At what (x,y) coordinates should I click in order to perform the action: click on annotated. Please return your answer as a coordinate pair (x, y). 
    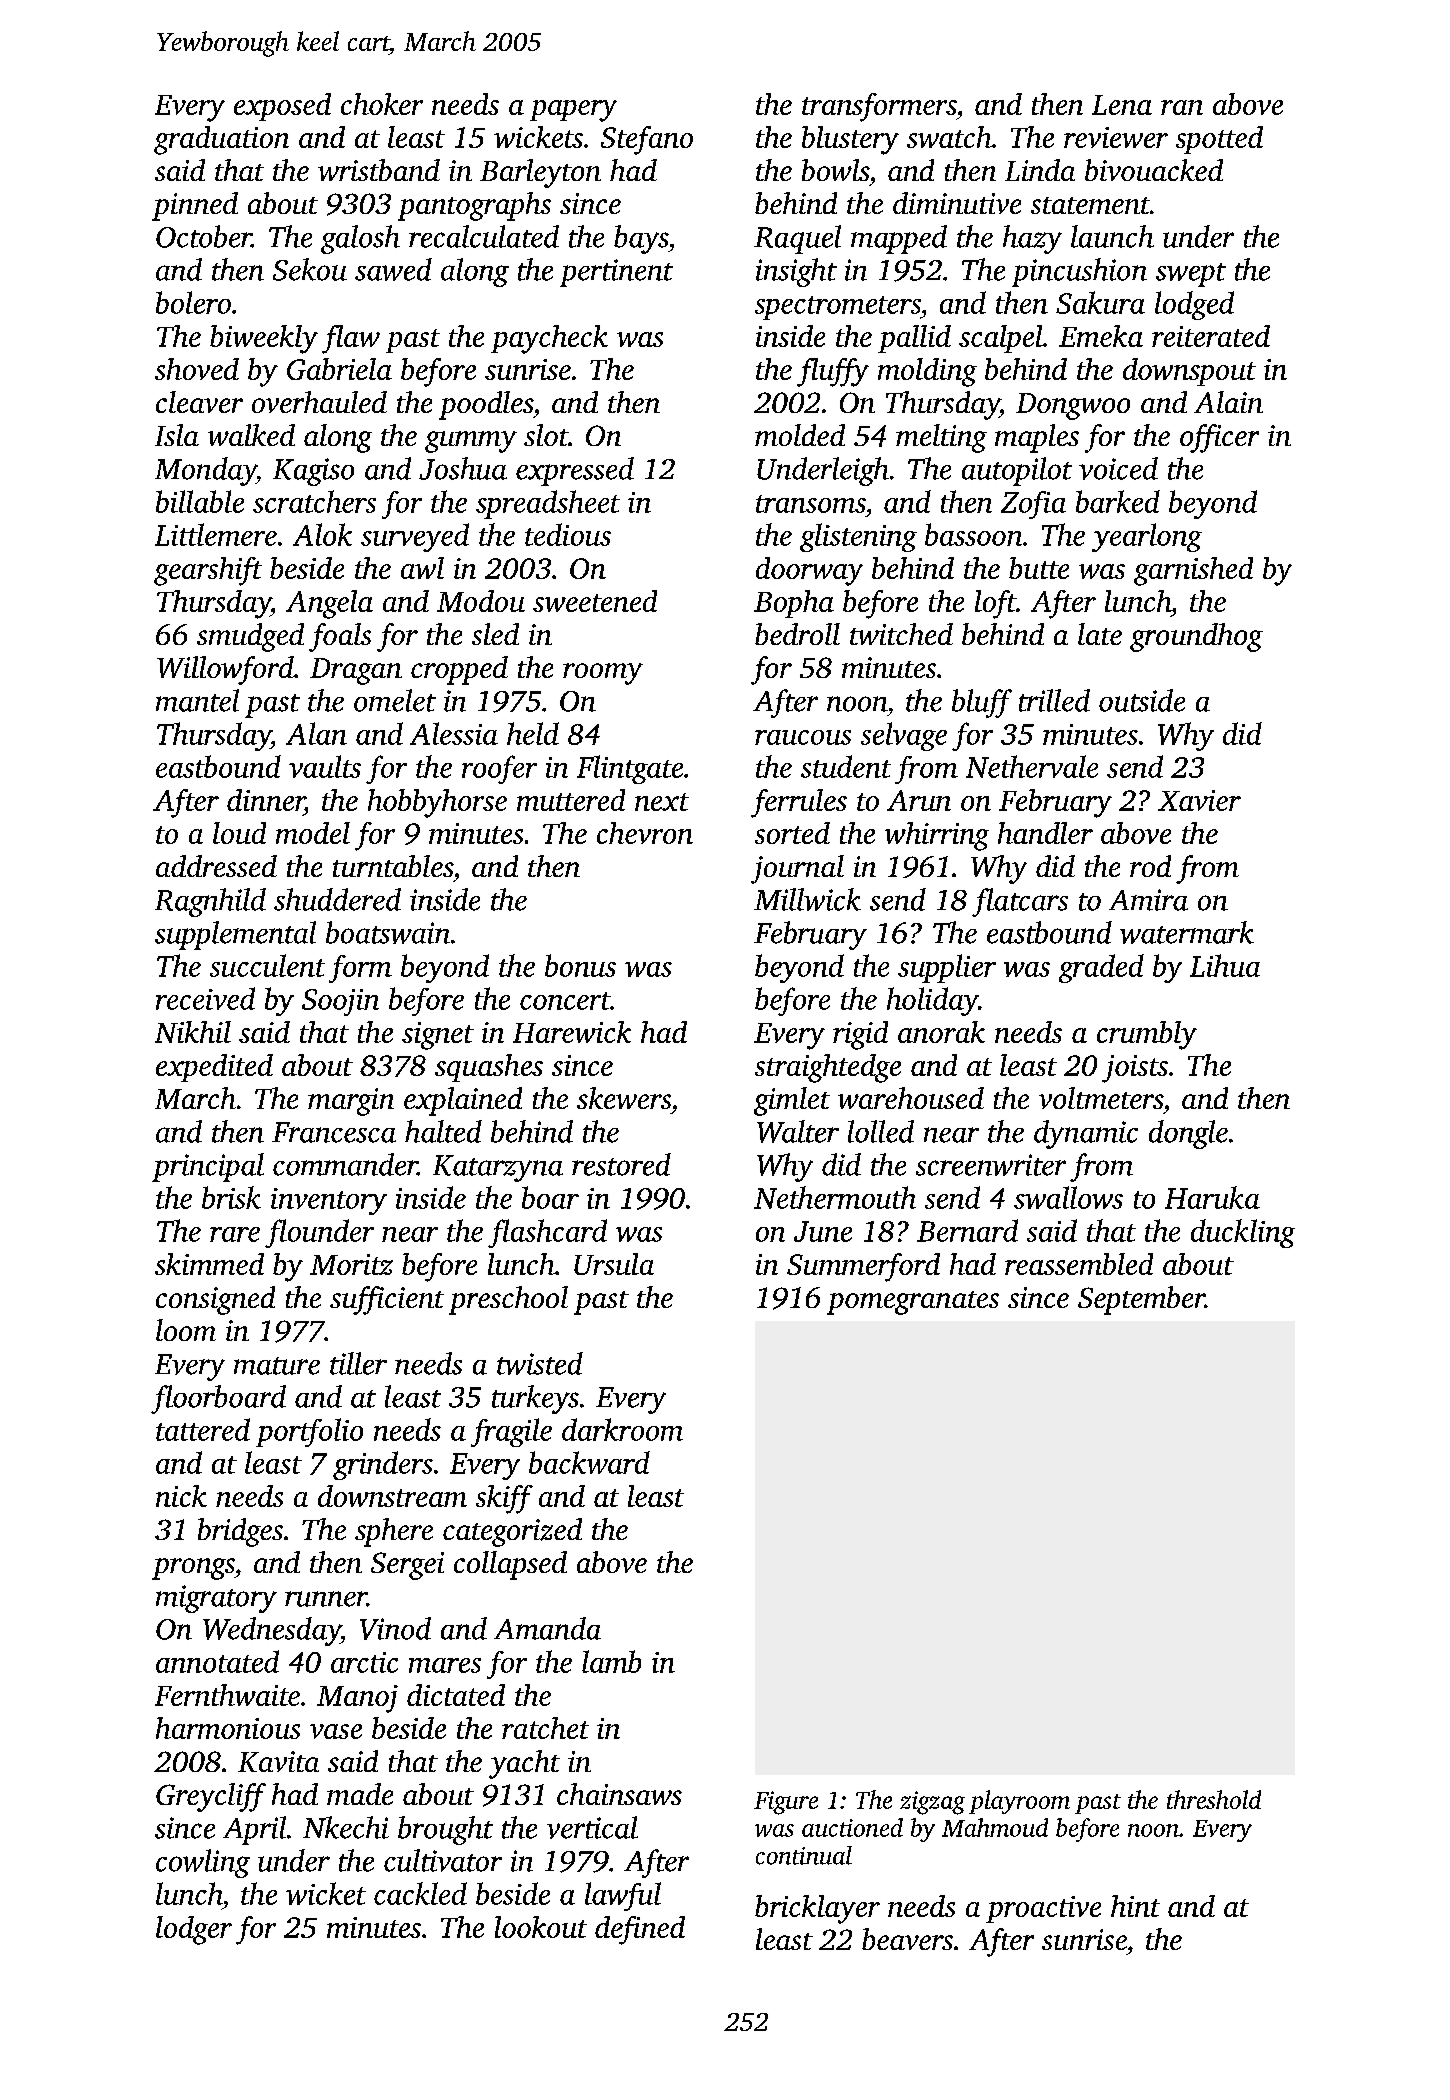
    Looking at the image, I should click on (217, 1661).
